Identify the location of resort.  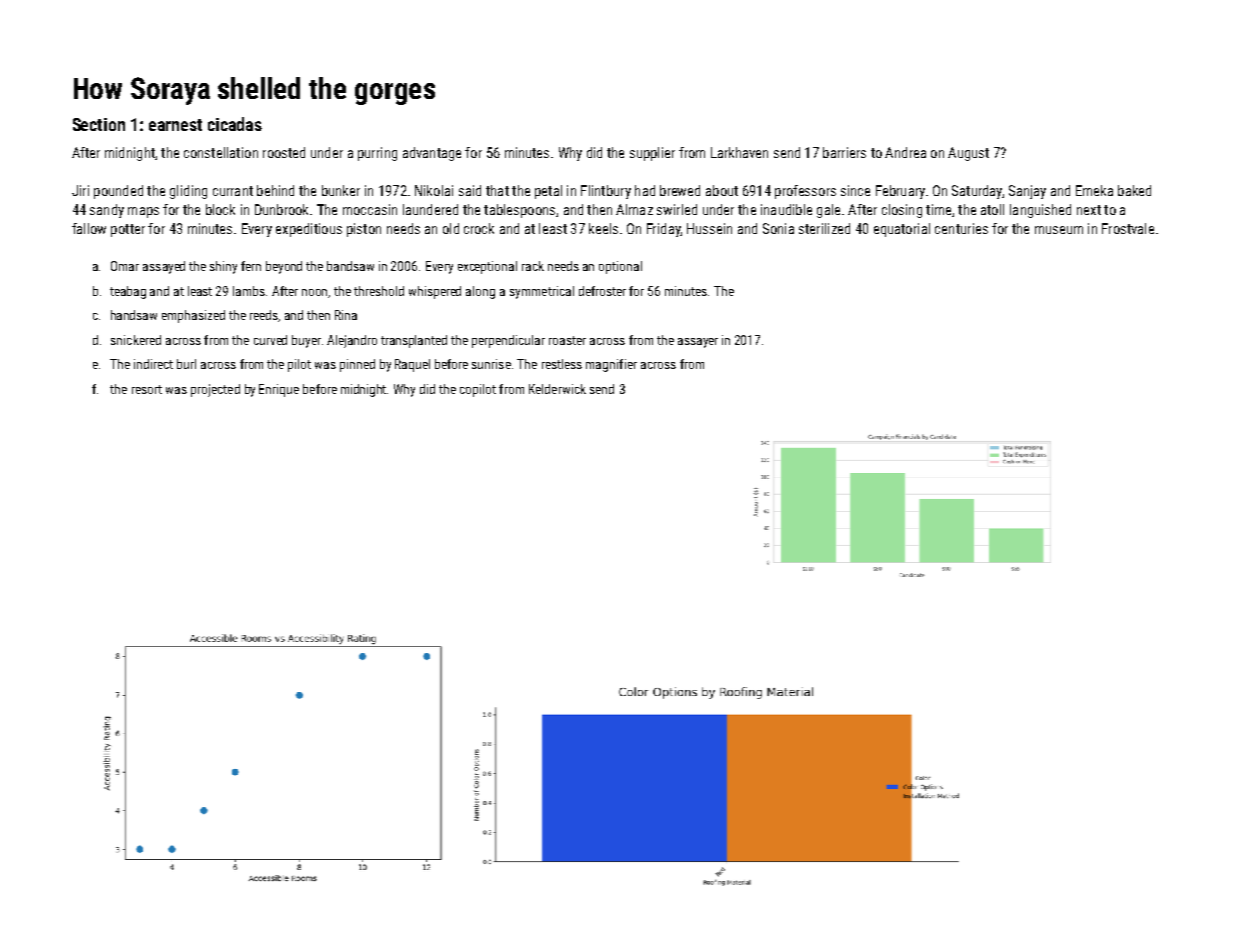
(147, 389).
